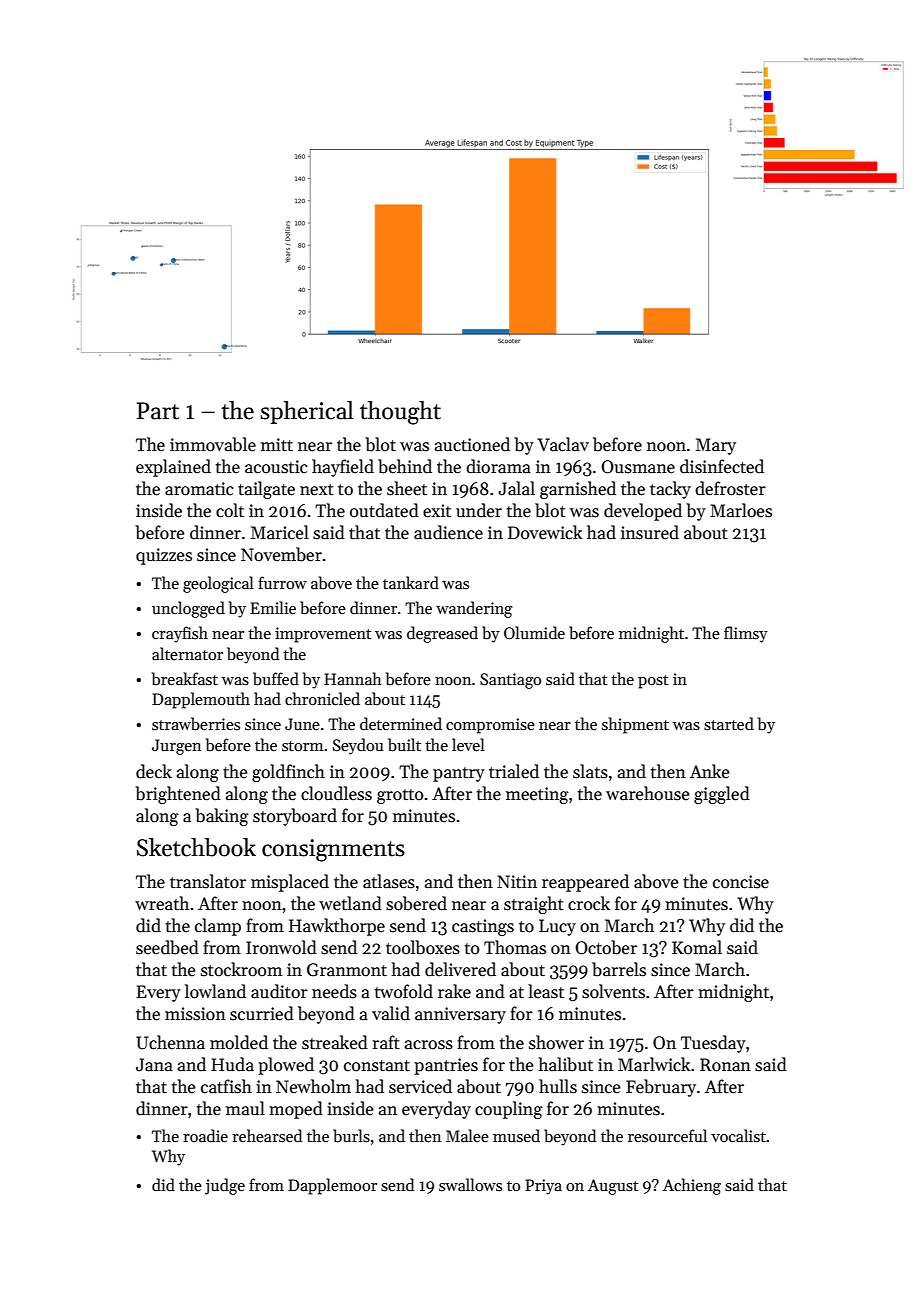  What do you see at coordinates (313, 1086) in the screenshot?
I see `Newholm` at bounding box center [313, 1086].
